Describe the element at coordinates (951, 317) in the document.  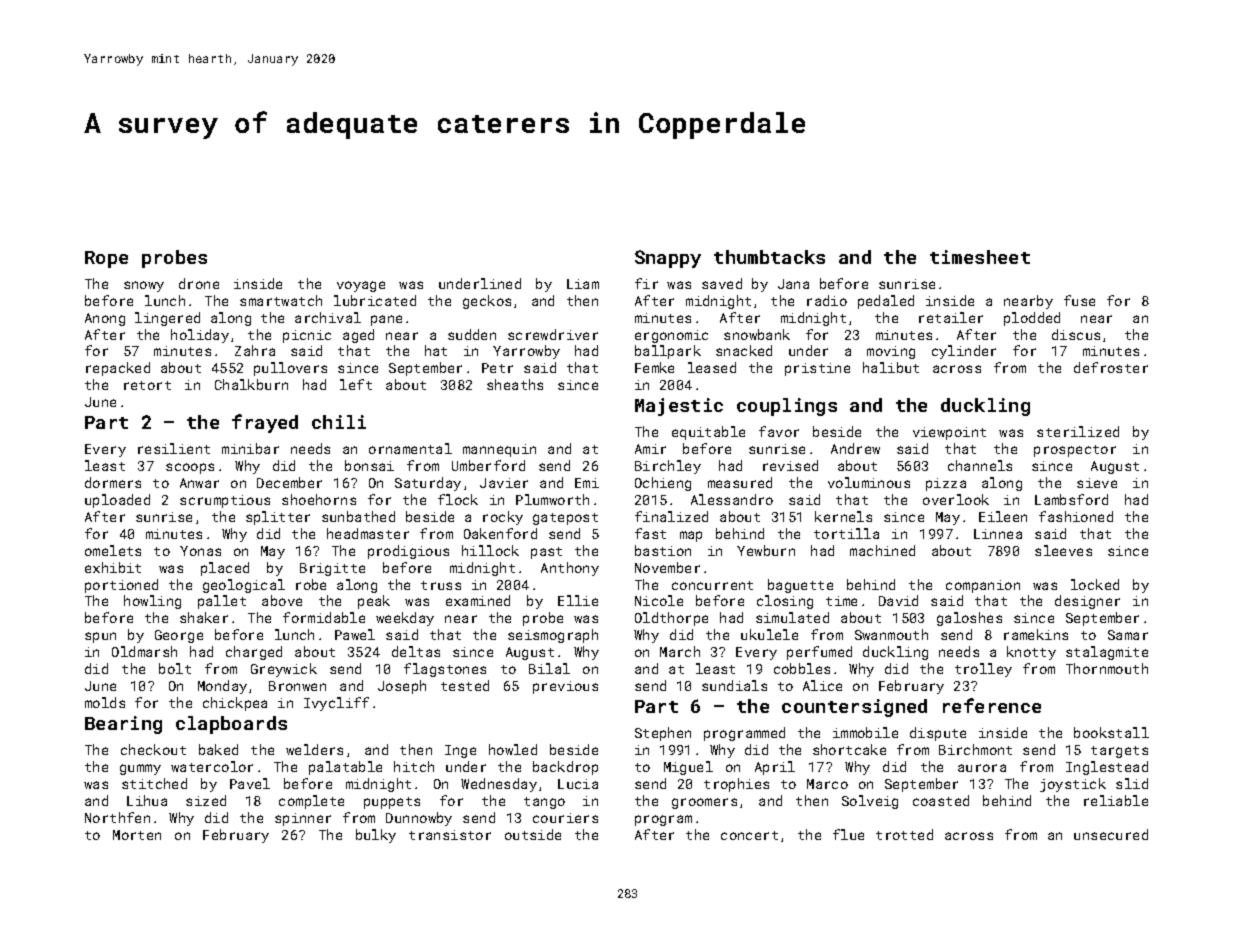
I see `retailer` at that location.
